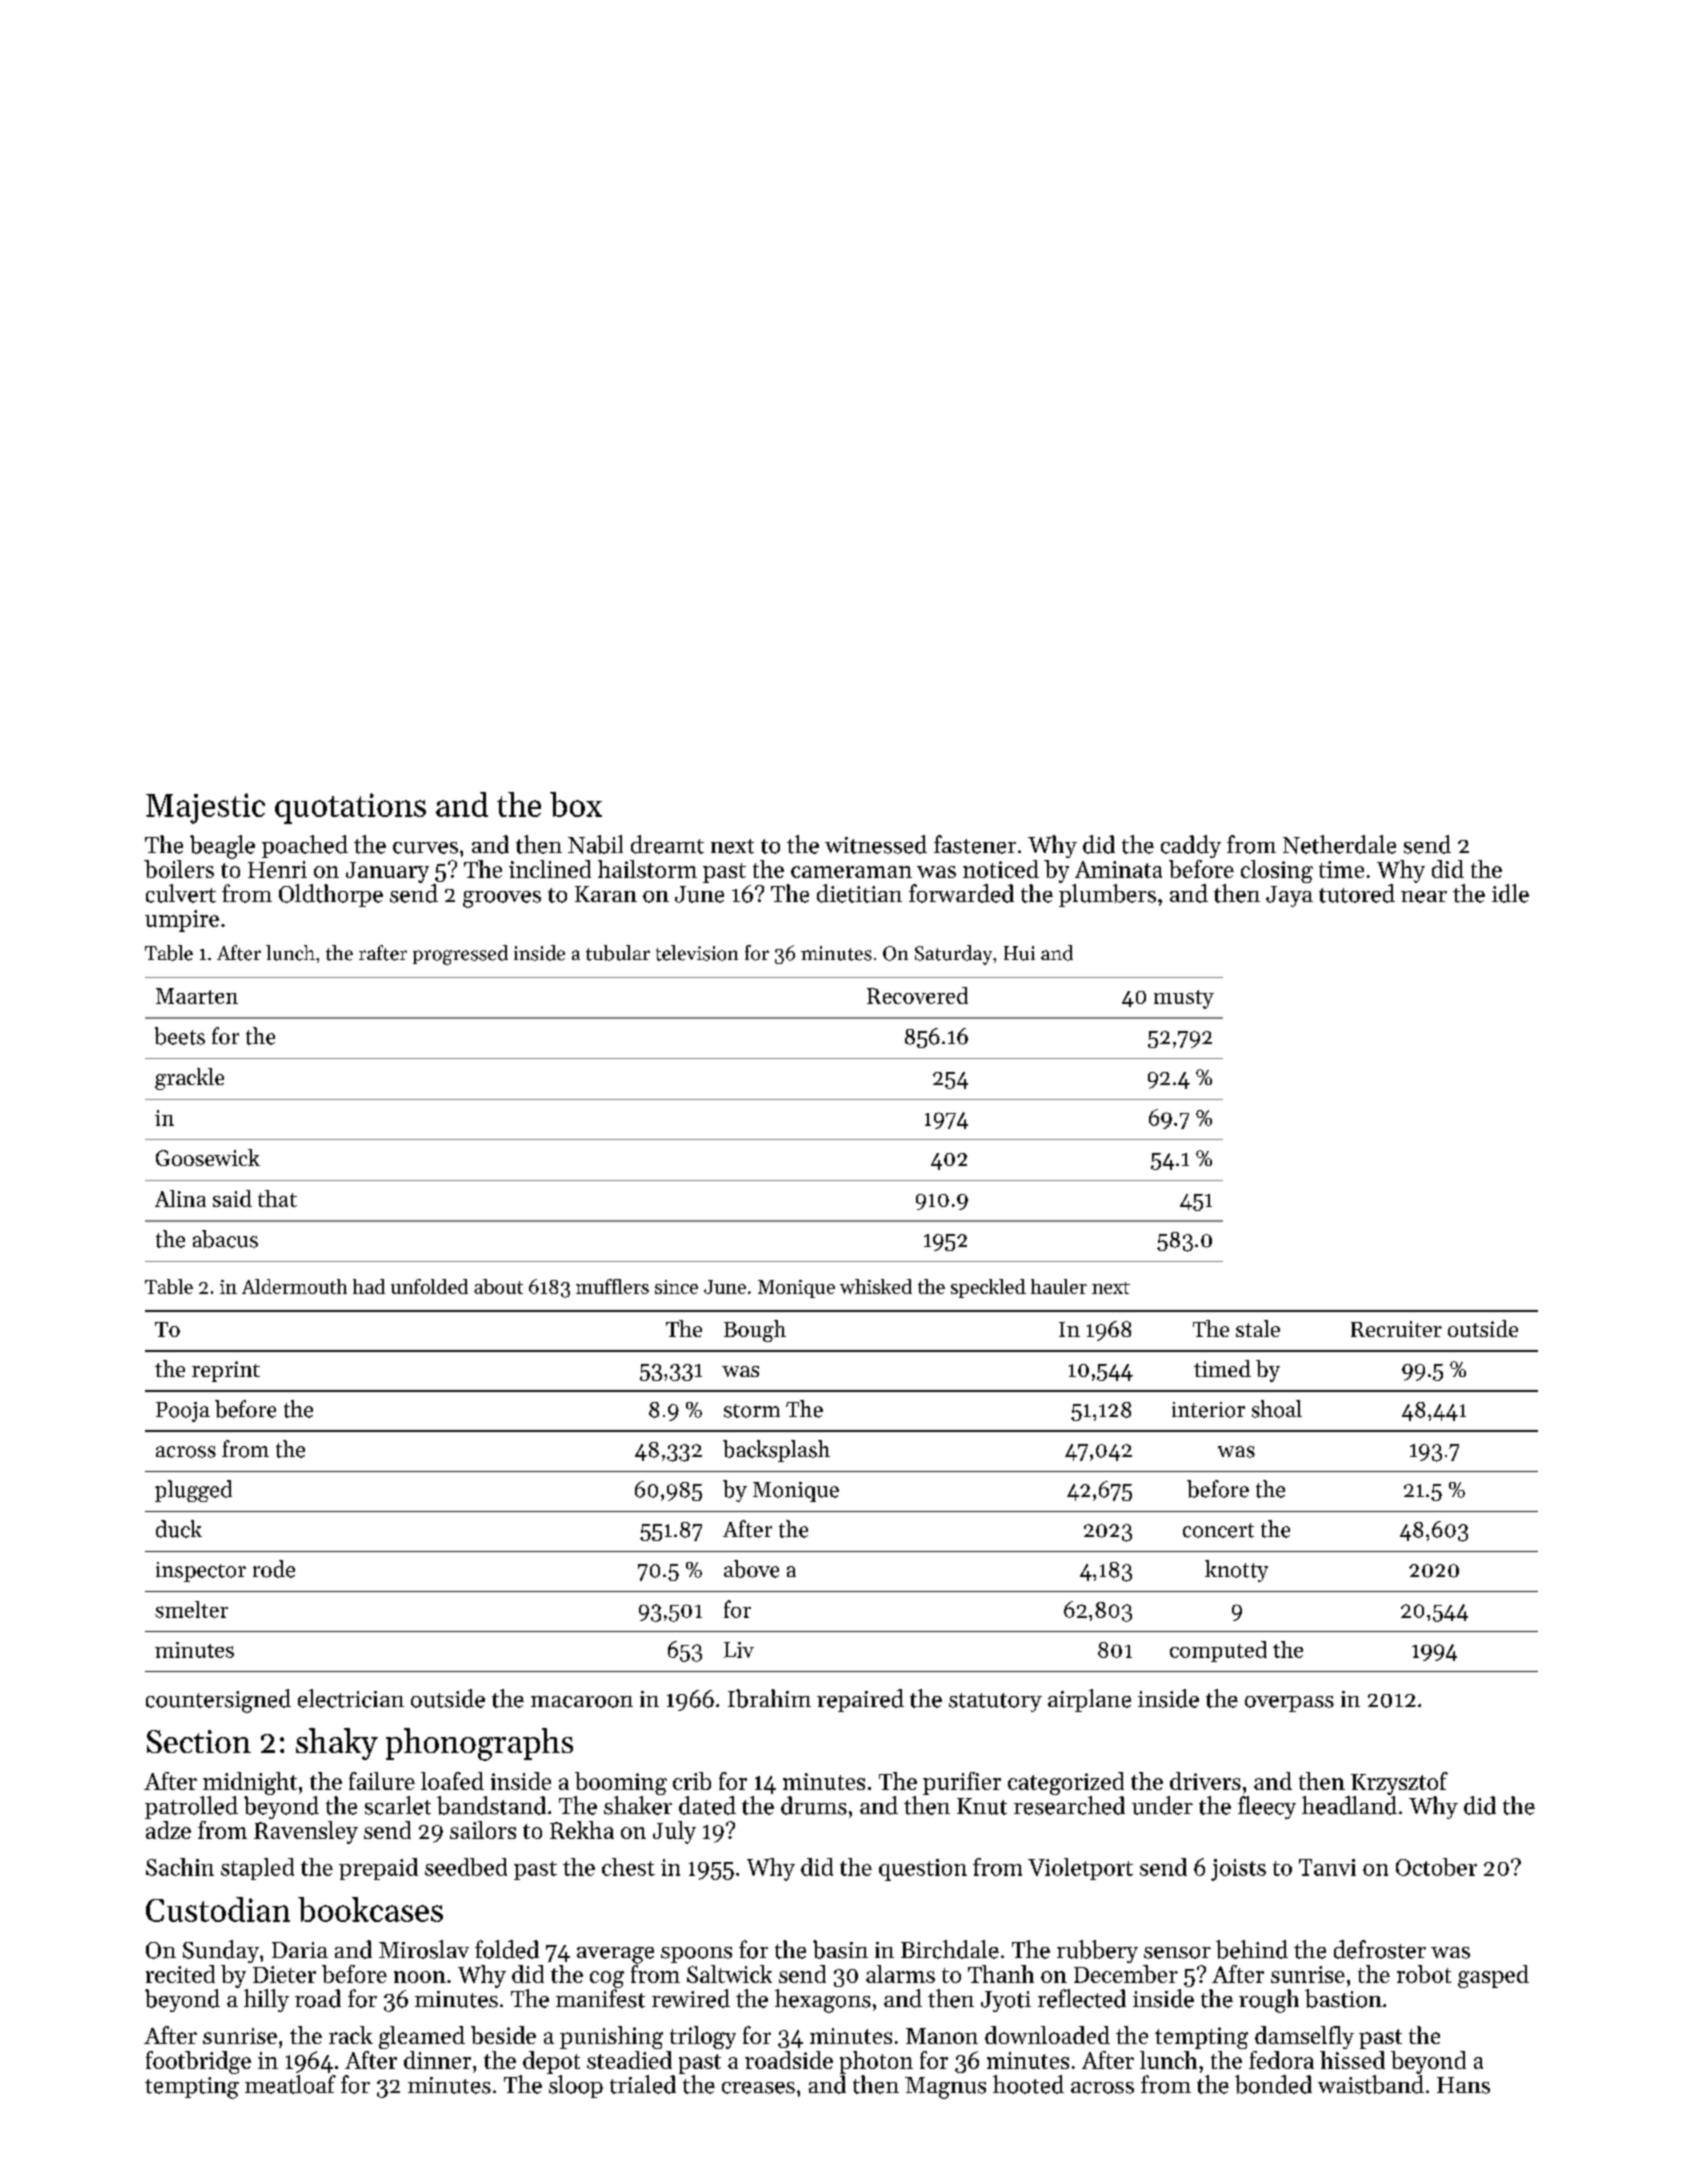 This screenshot has width=1683, height=2178. Describe the element at coordinates (350, 808) in the screenshot. I see `quotations` at that location.
